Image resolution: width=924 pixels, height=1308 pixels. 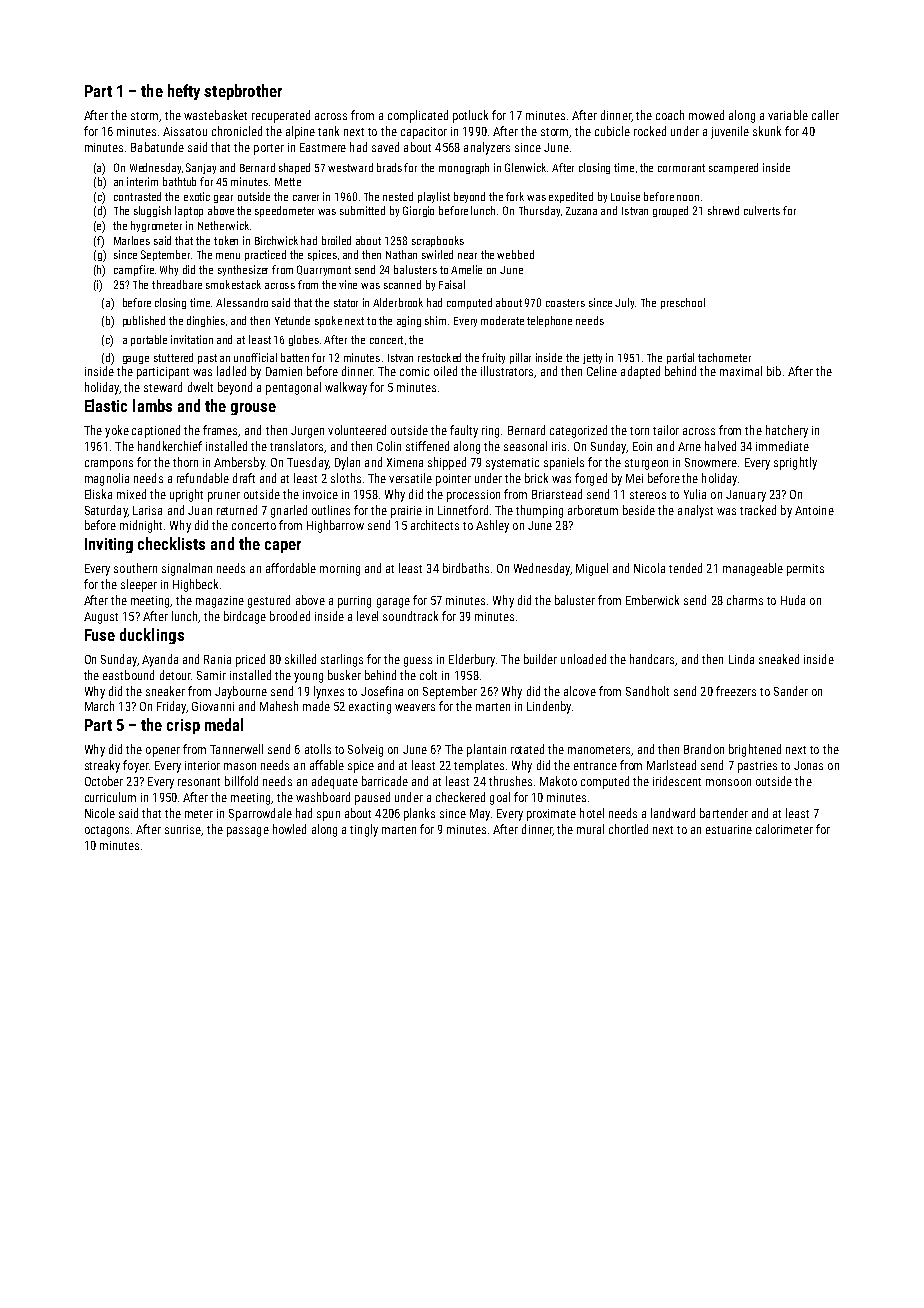 I want to click on mixed, so click(x=131, y=494).
